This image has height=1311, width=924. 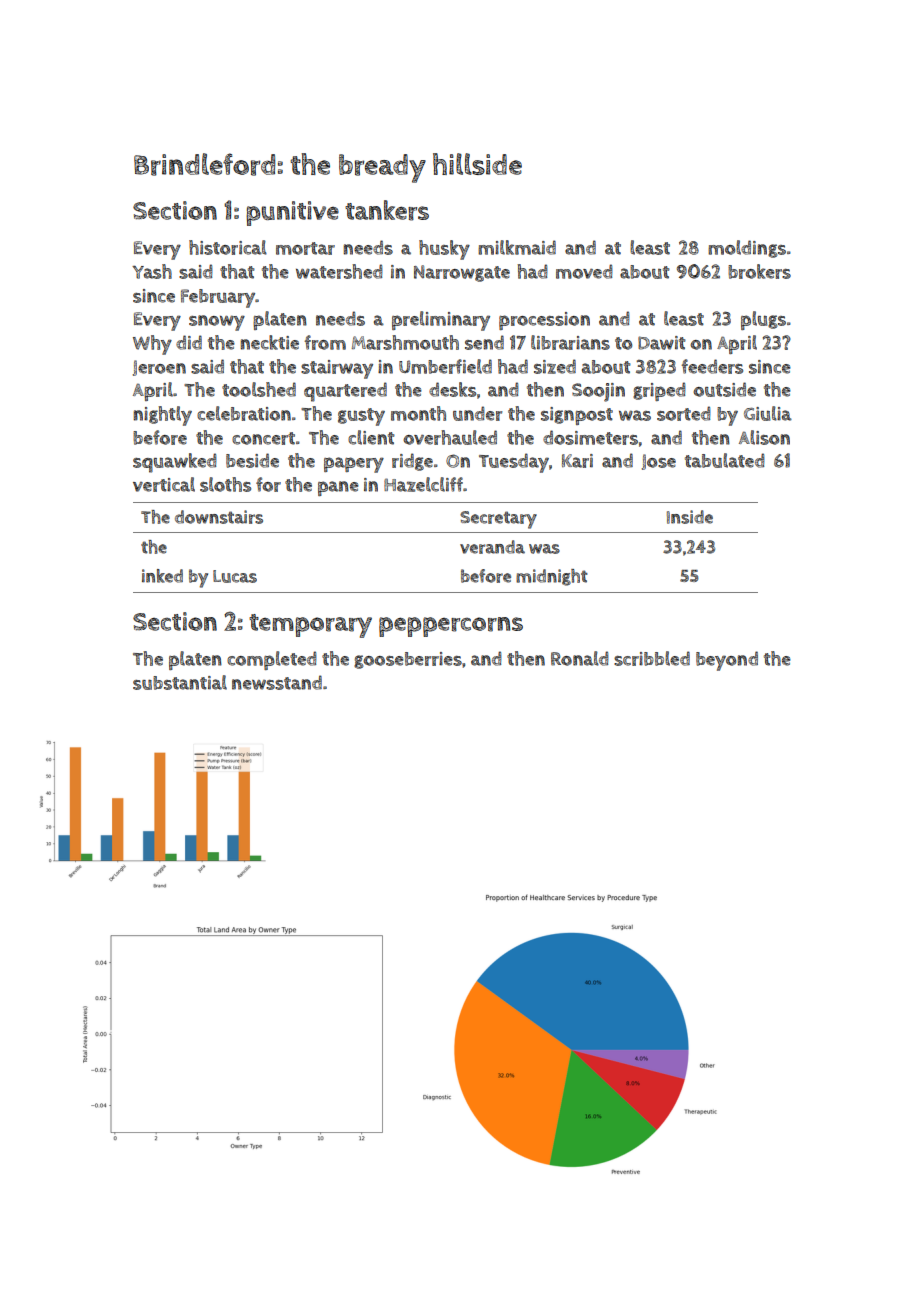 I want to click on newsstand, so click(x=277, y=682).
